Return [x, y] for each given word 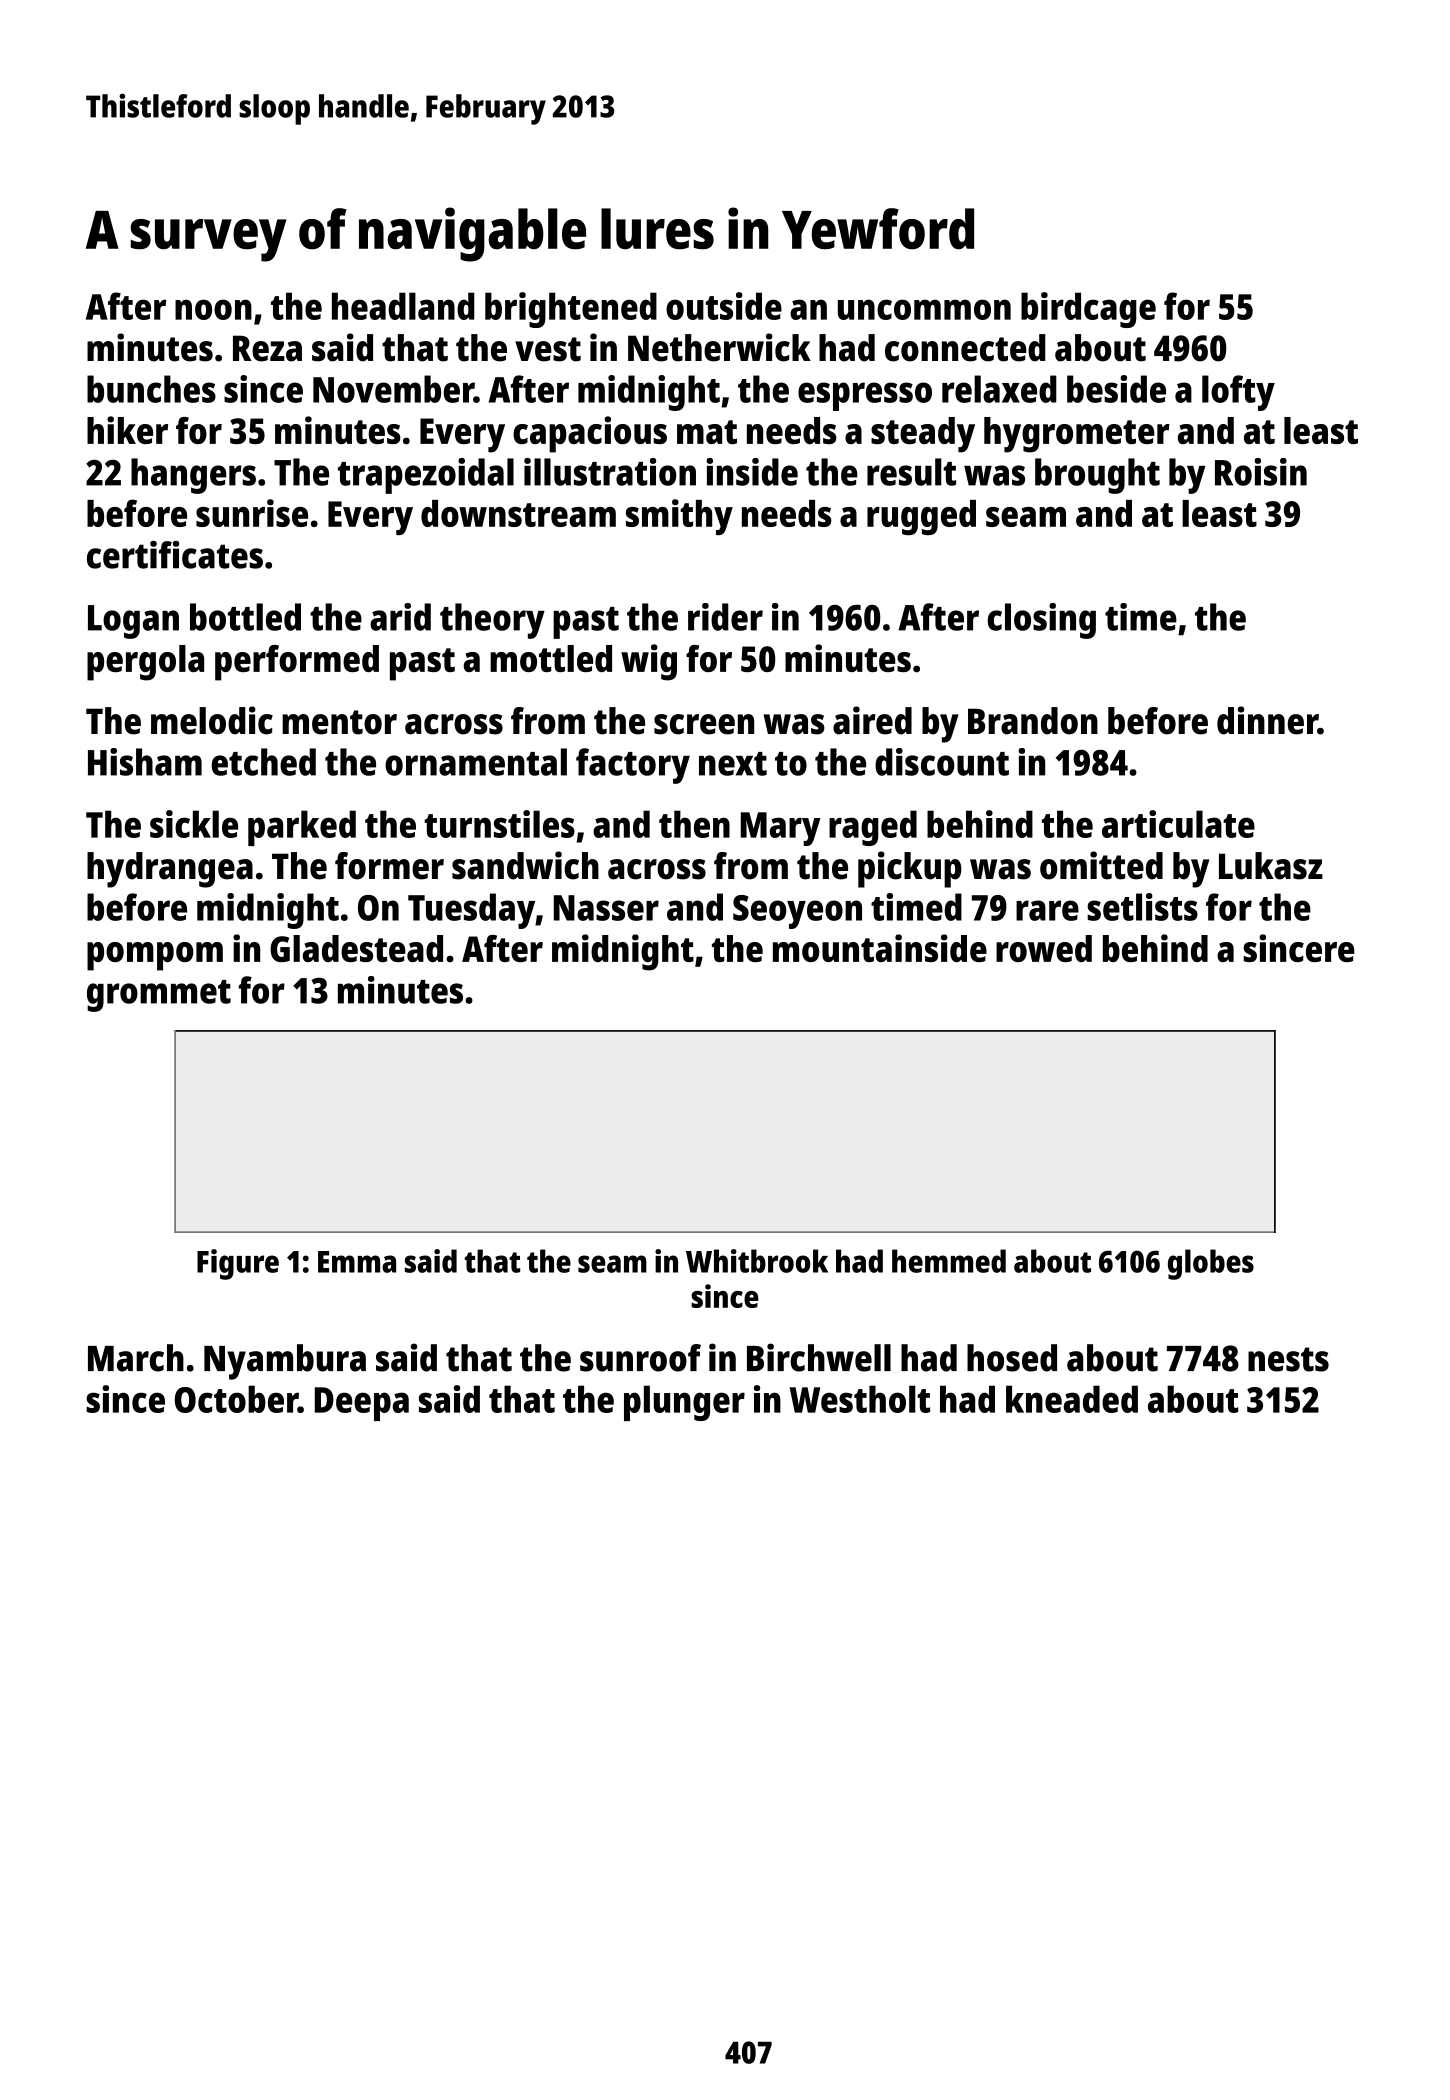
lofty [1238, 393]
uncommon [924, 309]
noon [213, 309]
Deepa [362, 1404]
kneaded [1072, 1399]
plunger [684, 1403]
